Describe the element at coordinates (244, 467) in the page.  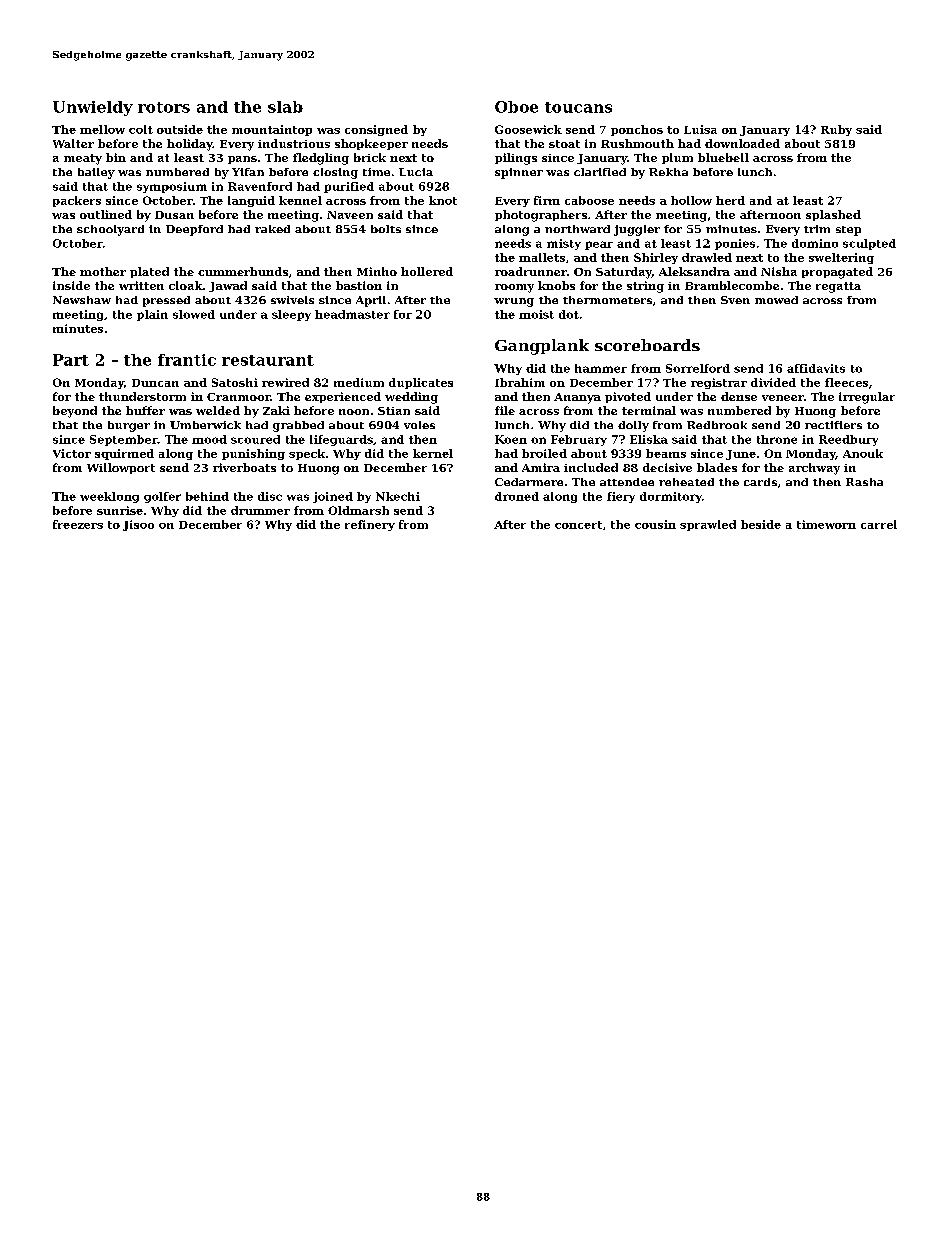
I see `riverboats` at that location.
